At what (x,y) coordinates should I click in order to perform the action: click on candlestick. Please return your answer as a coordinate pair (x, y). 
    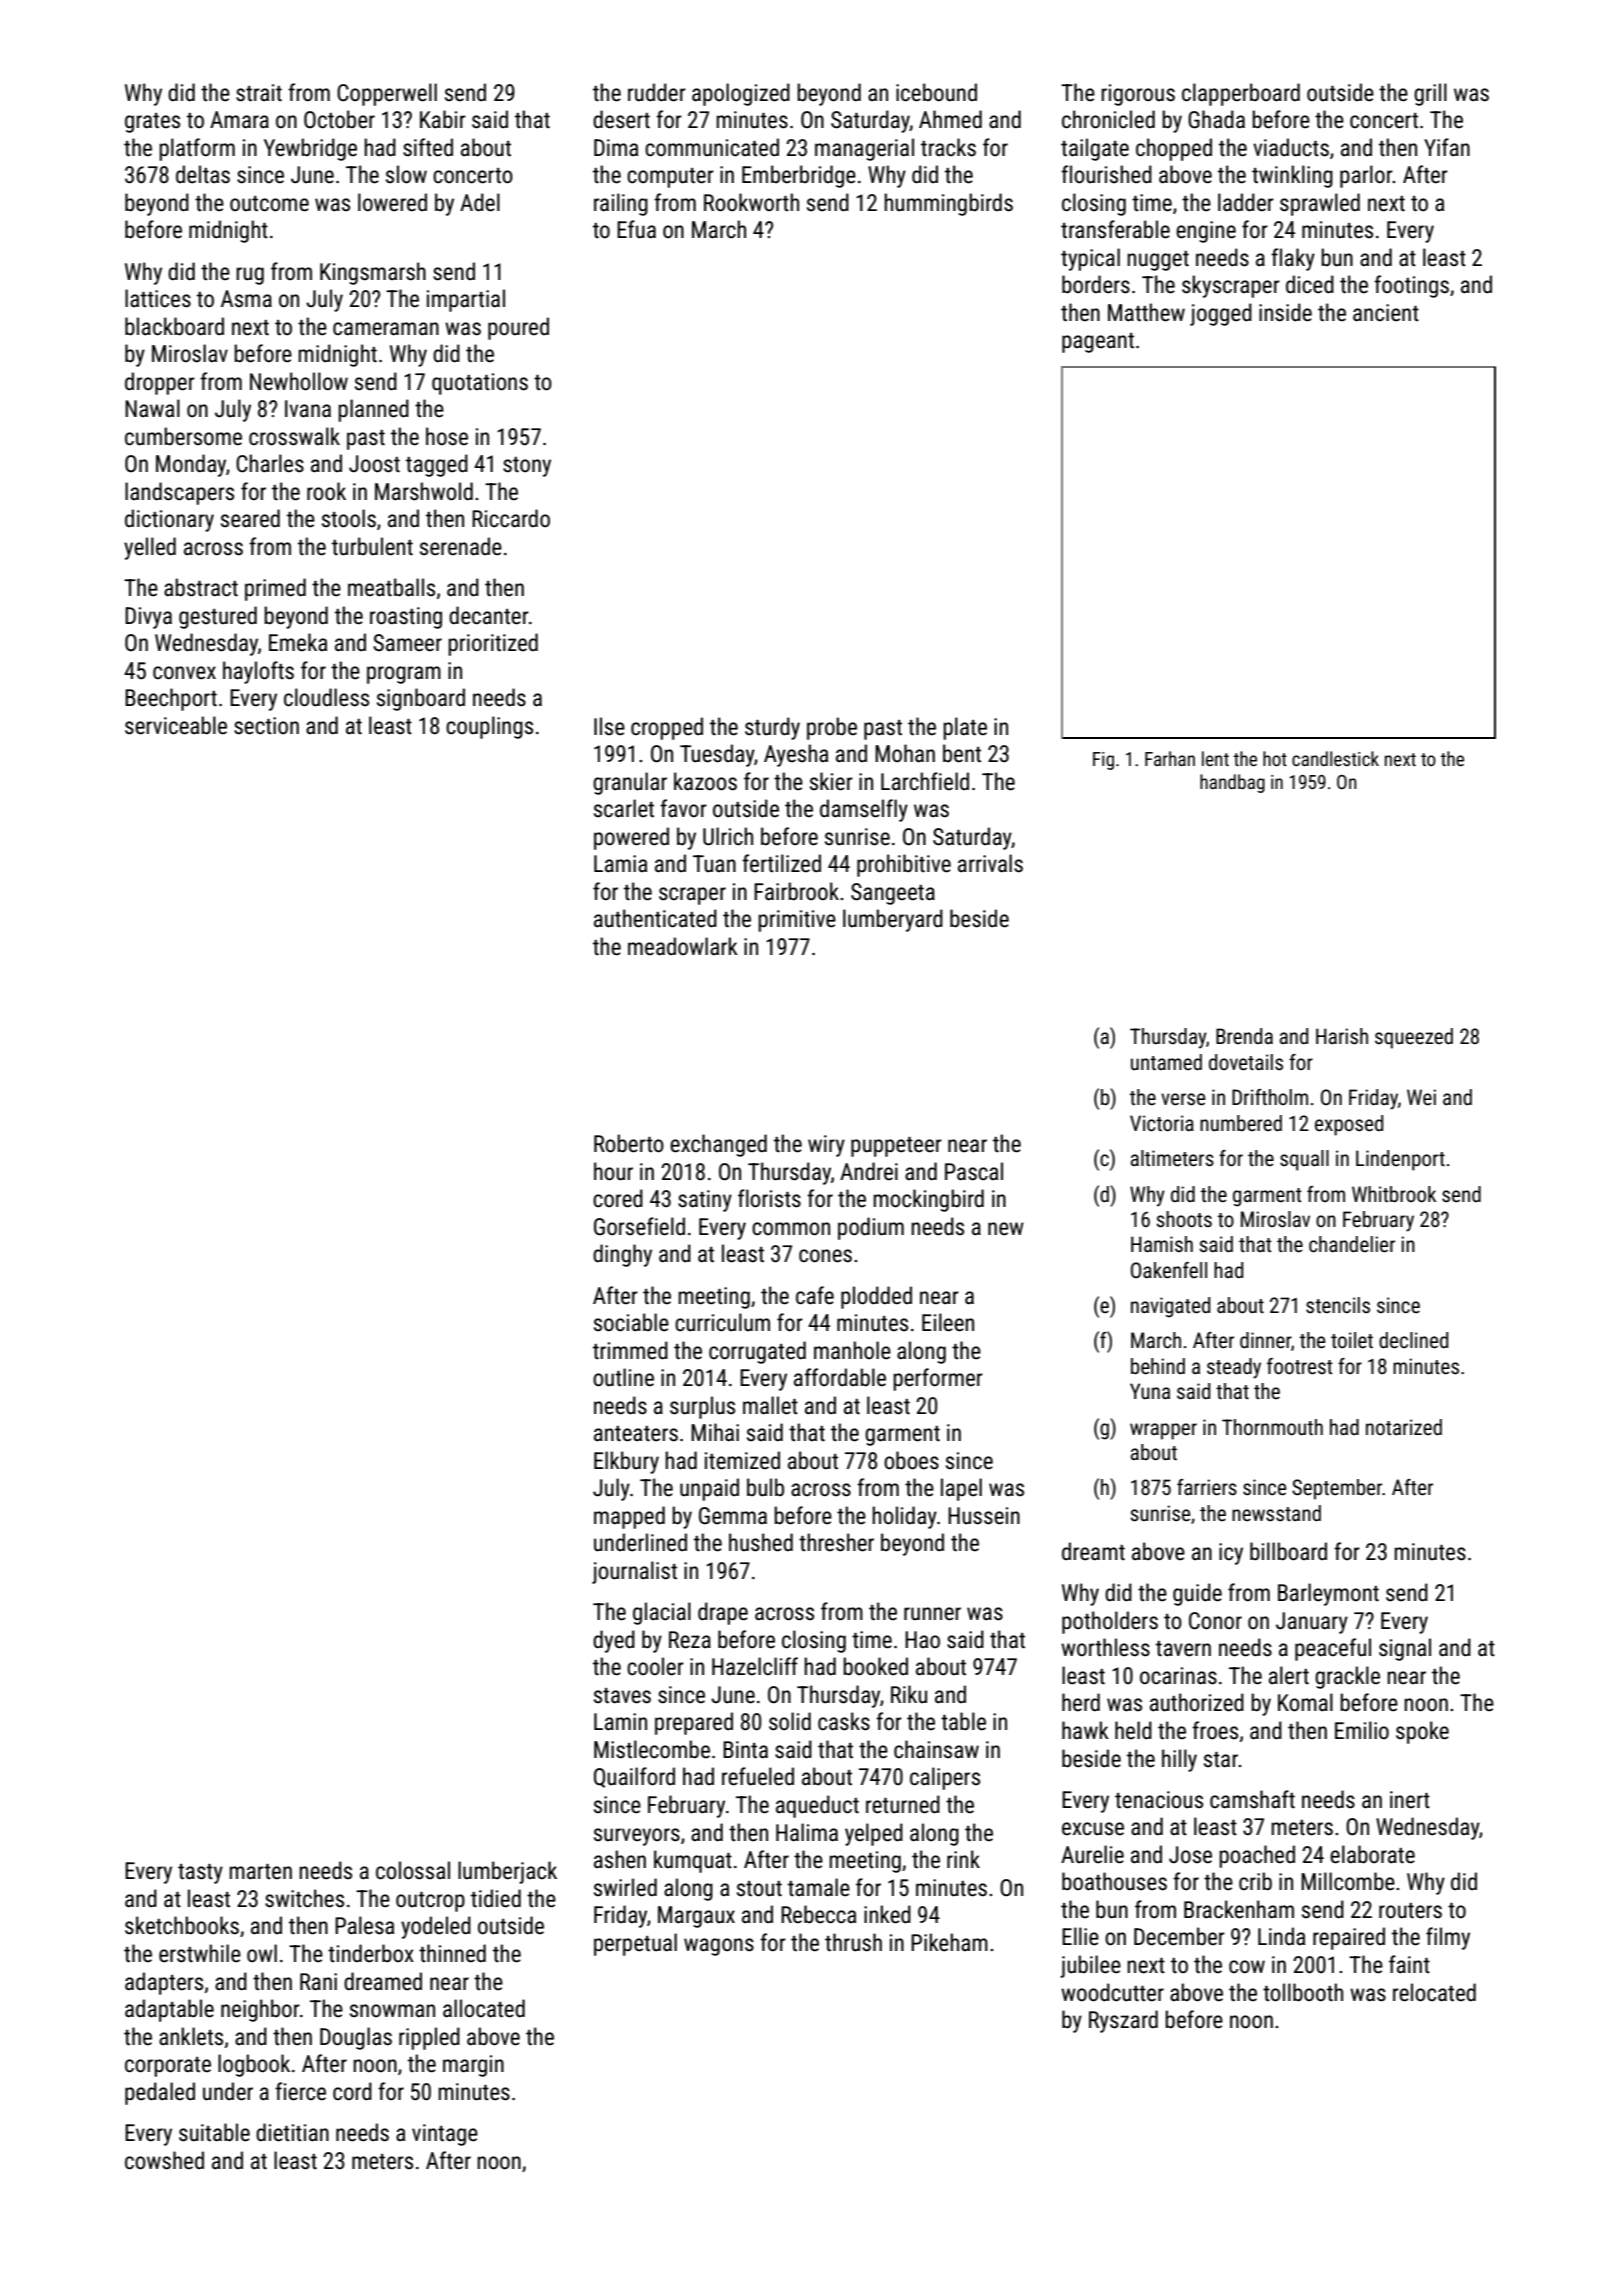
    Looking at the image, I should click on (1335, 758).
